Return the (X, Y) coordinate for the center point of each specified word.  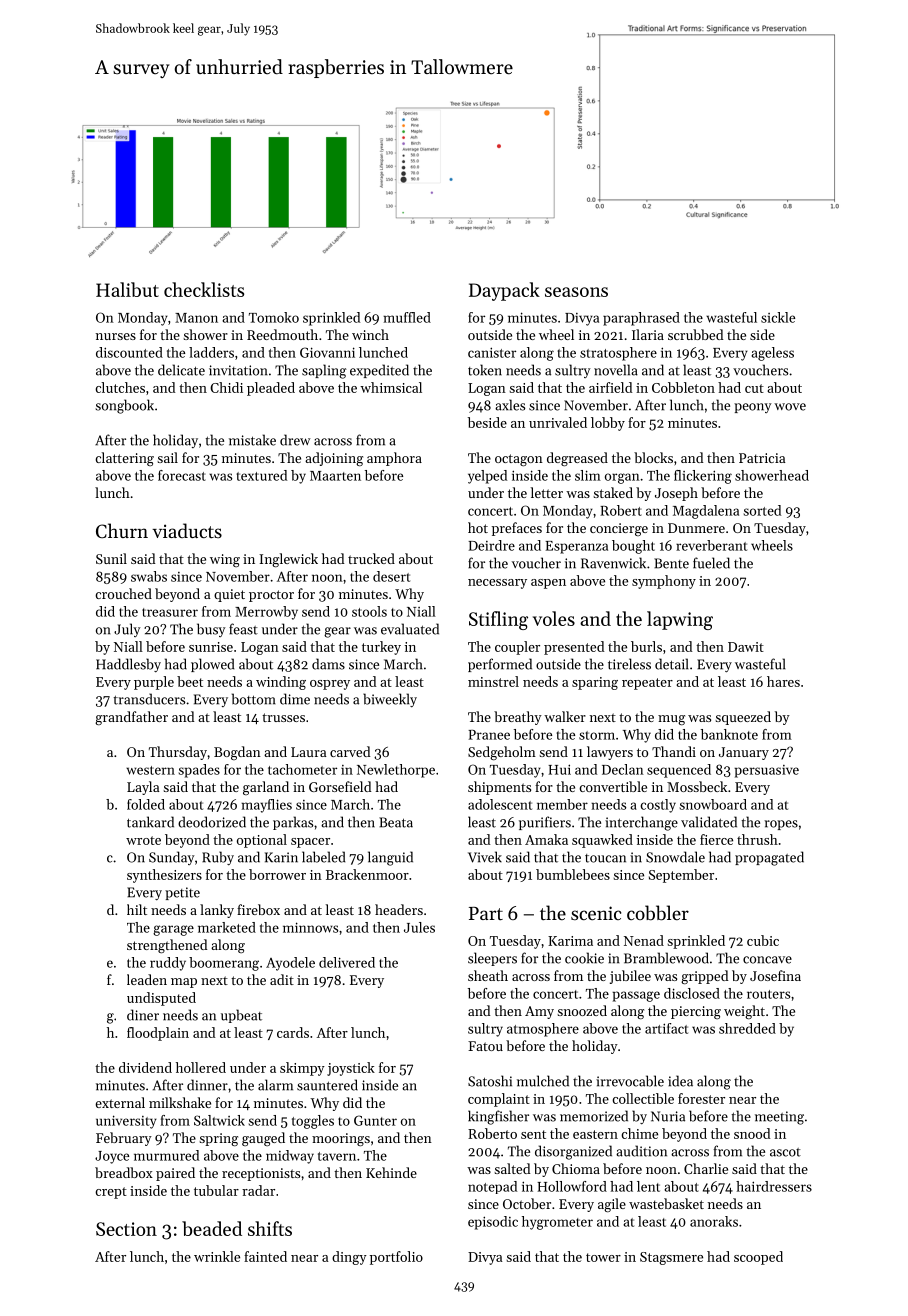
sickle (778, 317)
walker (565, 716)
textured (261, 475)
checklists (204, 289)
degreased (577, 459)
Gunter (375, 1120)
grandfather (131, 718)
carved (350, 751)
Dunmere (696, 528)
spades (199, 771)
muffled (407, 317)
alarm (275, 1085)
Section (126, 1229)
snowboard (713, 804)
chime (639, 1133)
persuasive (766, 771)
